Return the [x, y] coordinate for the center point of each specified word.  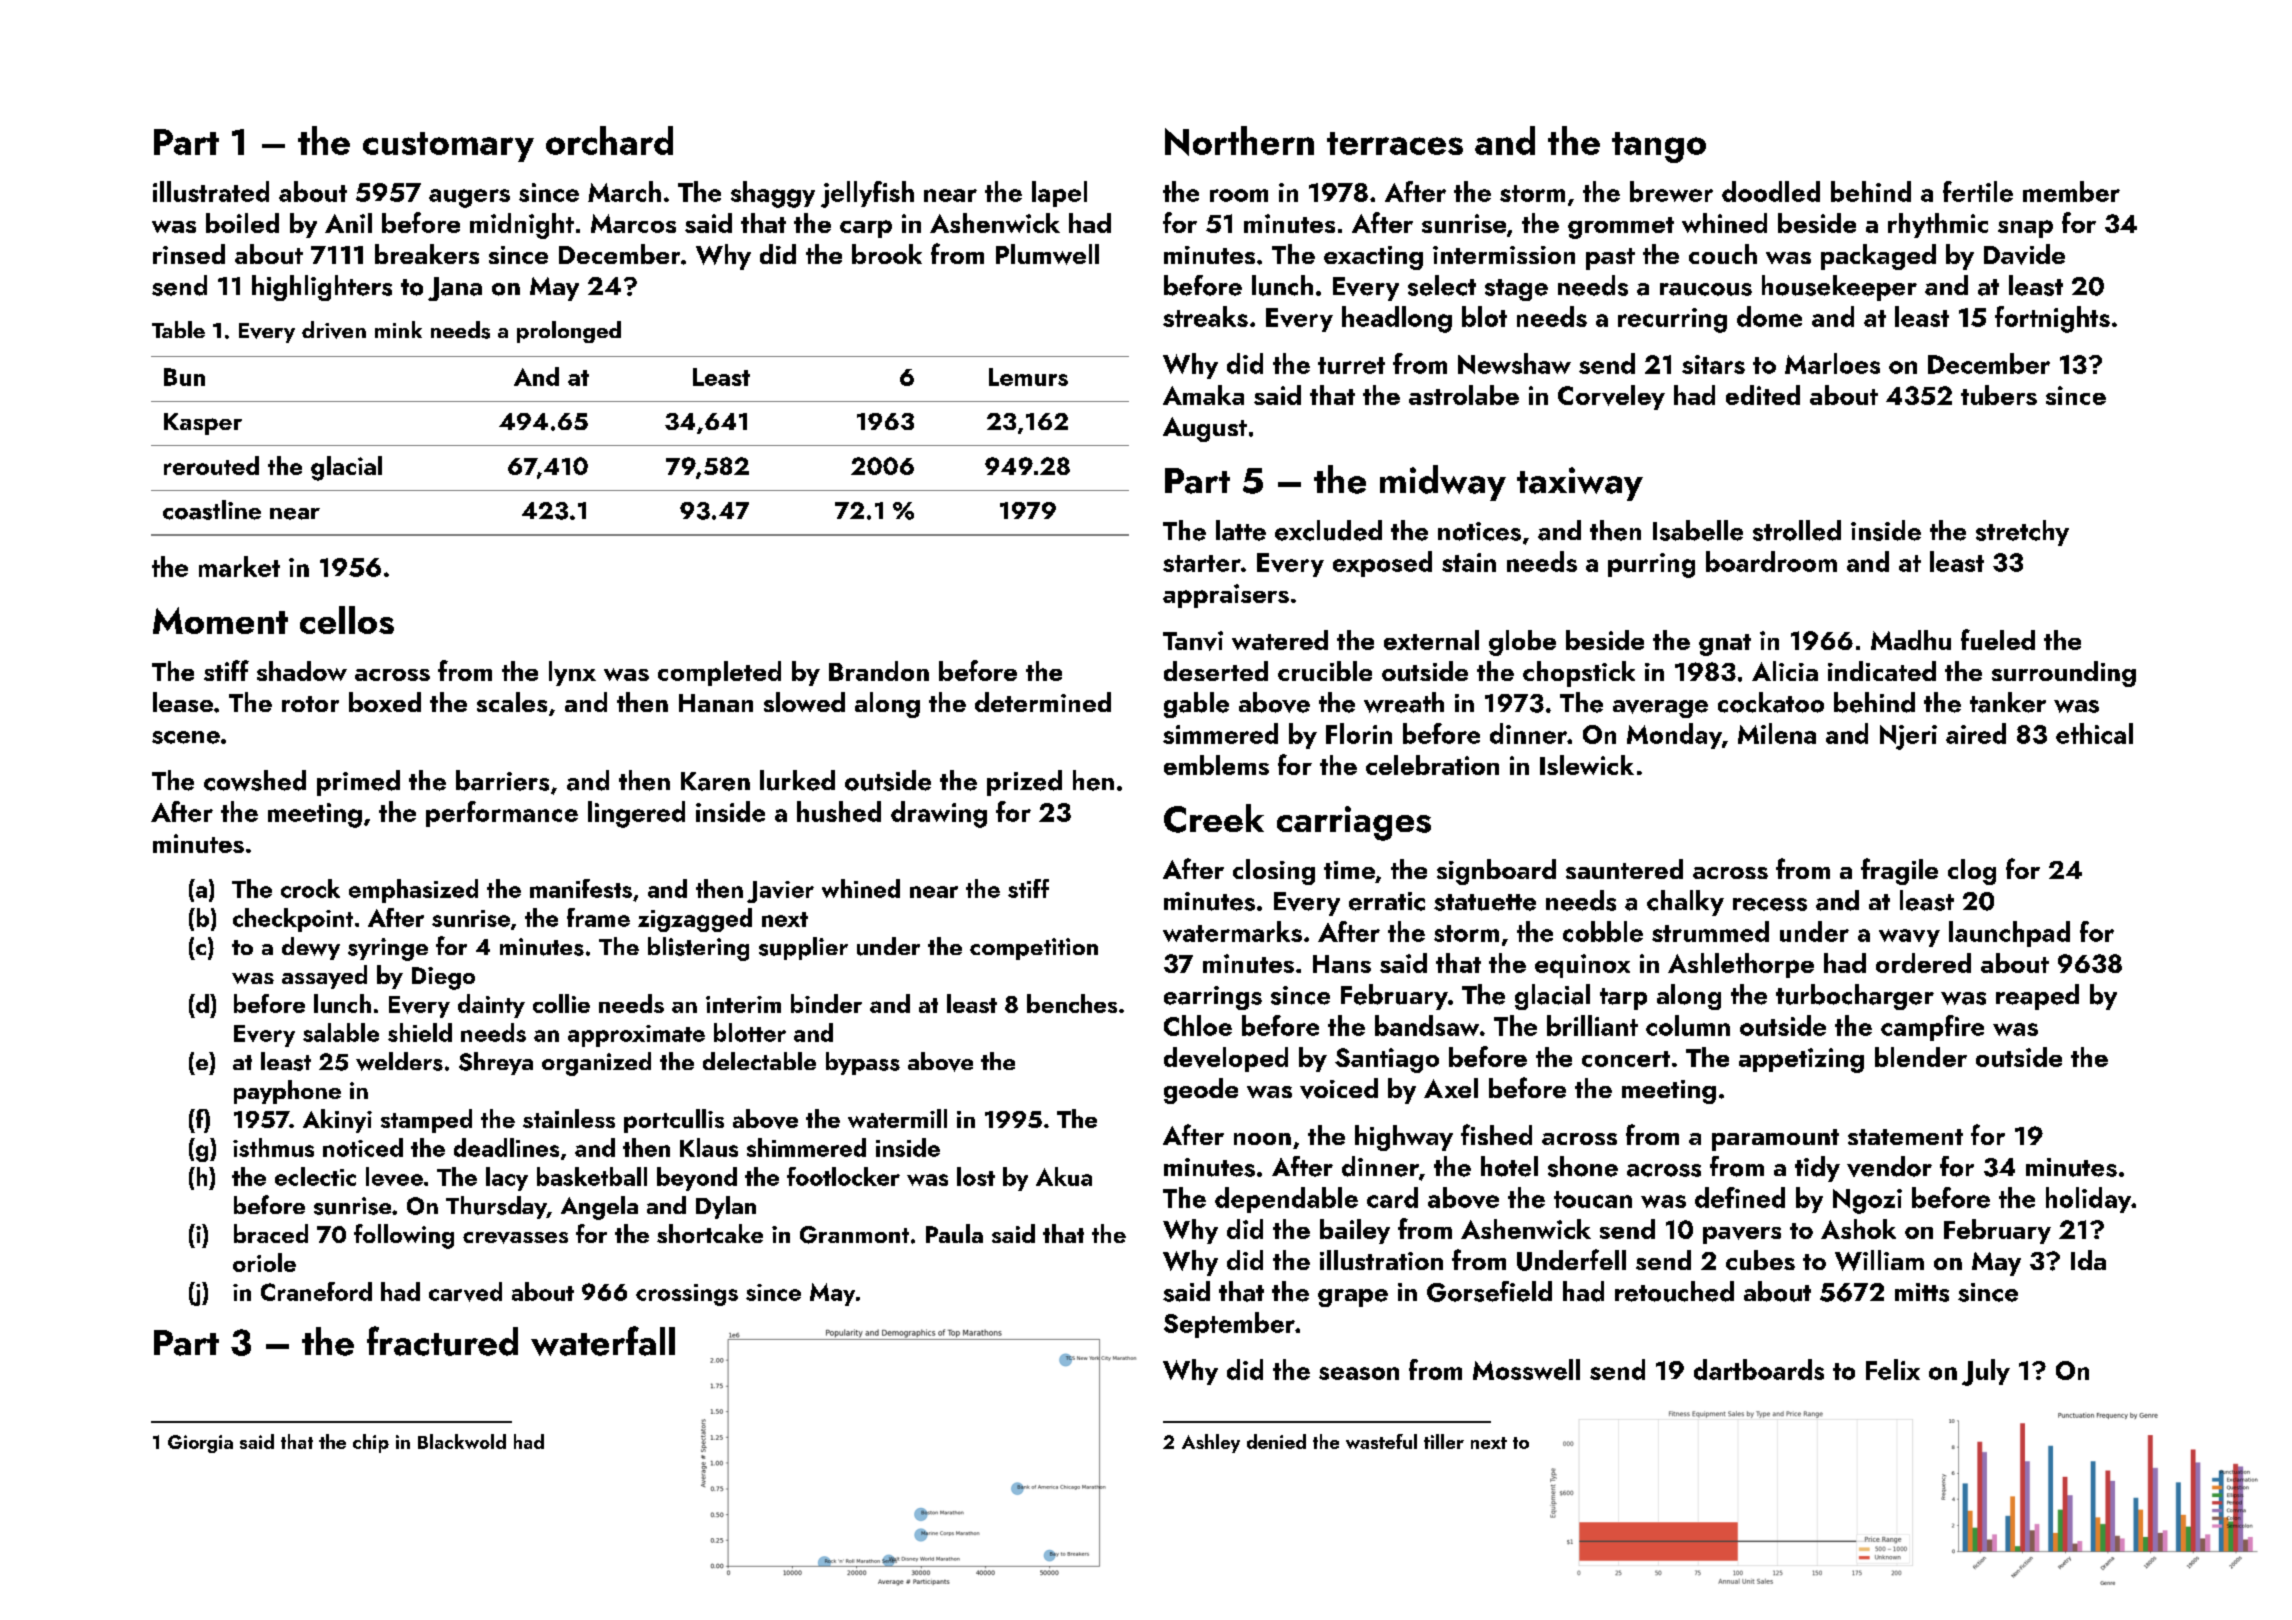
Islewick [1587, 765]
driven [334, 330]
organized [596, 1064]
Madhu [1911, 640]
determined [1043, 702]
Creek [1214, 818]
